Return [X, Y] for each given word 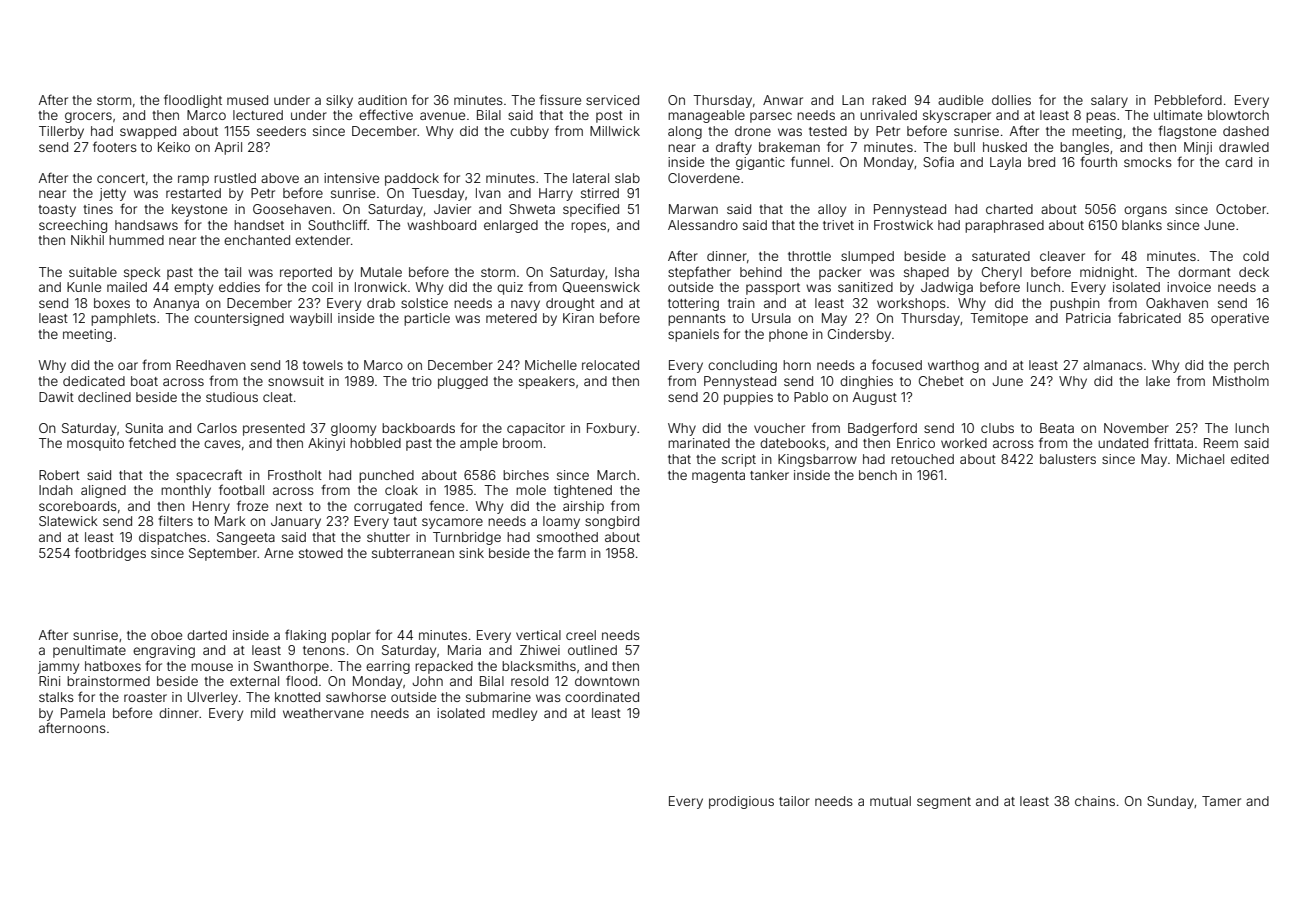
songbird [612, 522]
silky [339, 101]
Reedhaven [211, 365]
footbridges [110, 554]
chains [1095, 801]
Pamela [83, 713]
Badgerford [882, 429]
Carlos [217, 428]
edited [1250, 459]
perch [1251, 366]
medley [514, 714]
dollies [1011, 100]
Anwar [783, 100]
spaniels [693, 335]
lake [1158, 381]
